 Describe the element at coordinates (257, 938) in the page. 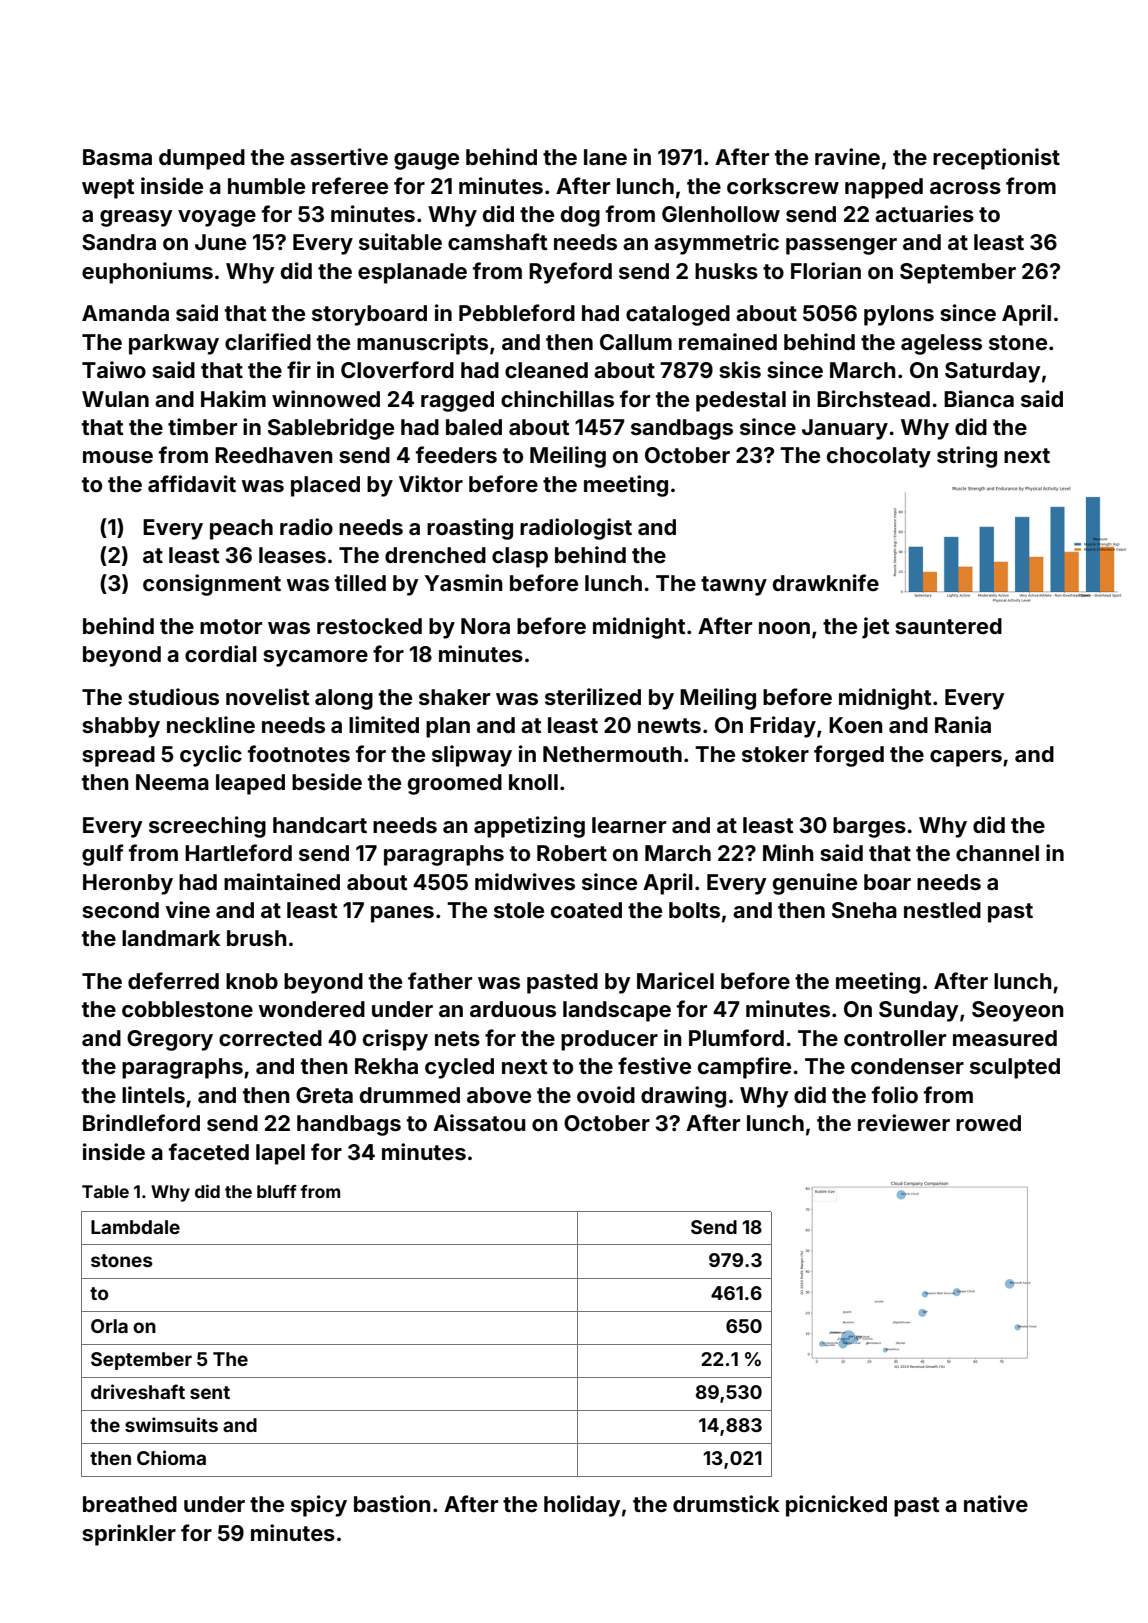

I see `brush` at that location.
